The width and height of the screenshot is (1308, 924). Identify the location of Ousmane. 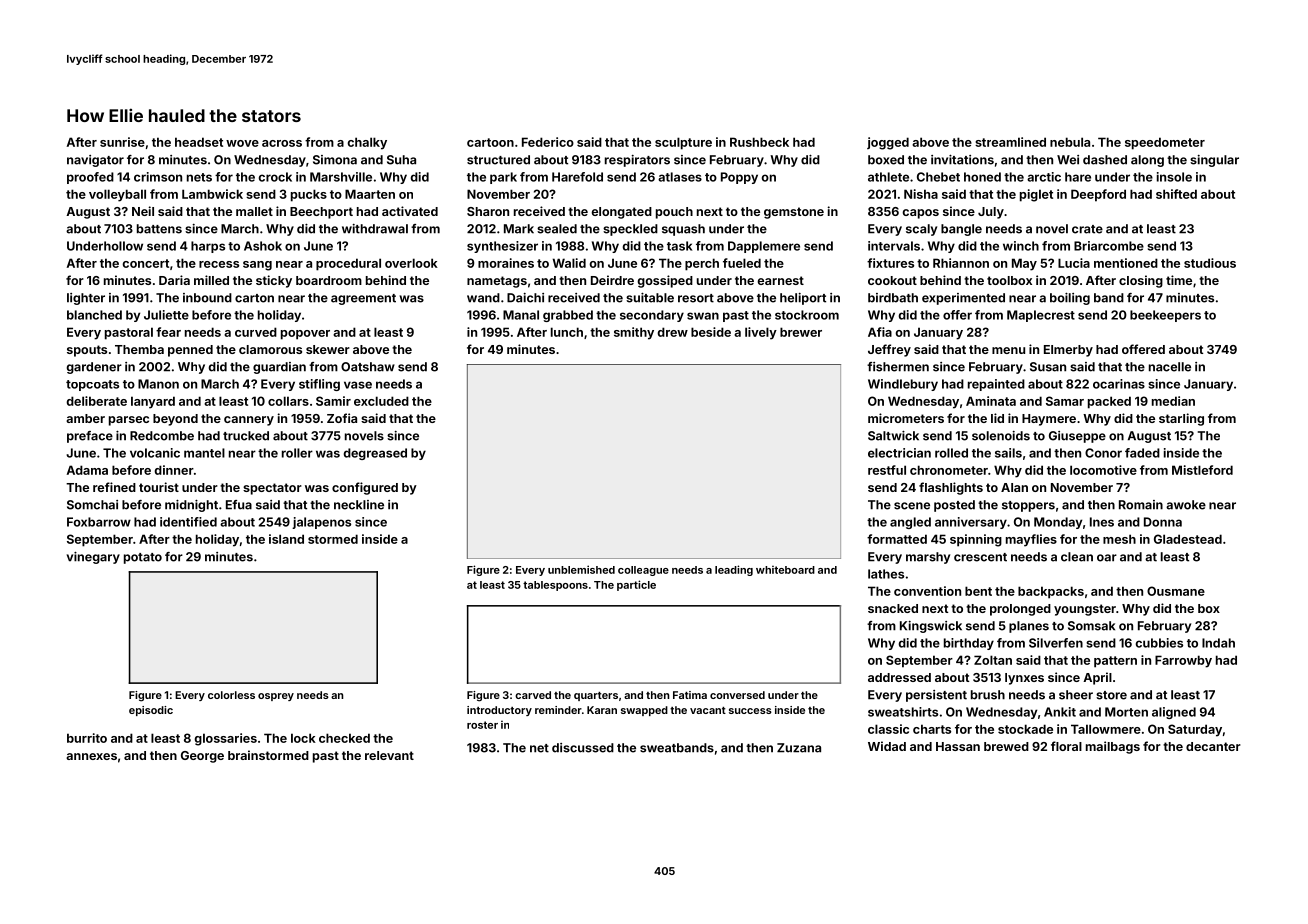
(1176, 591).
